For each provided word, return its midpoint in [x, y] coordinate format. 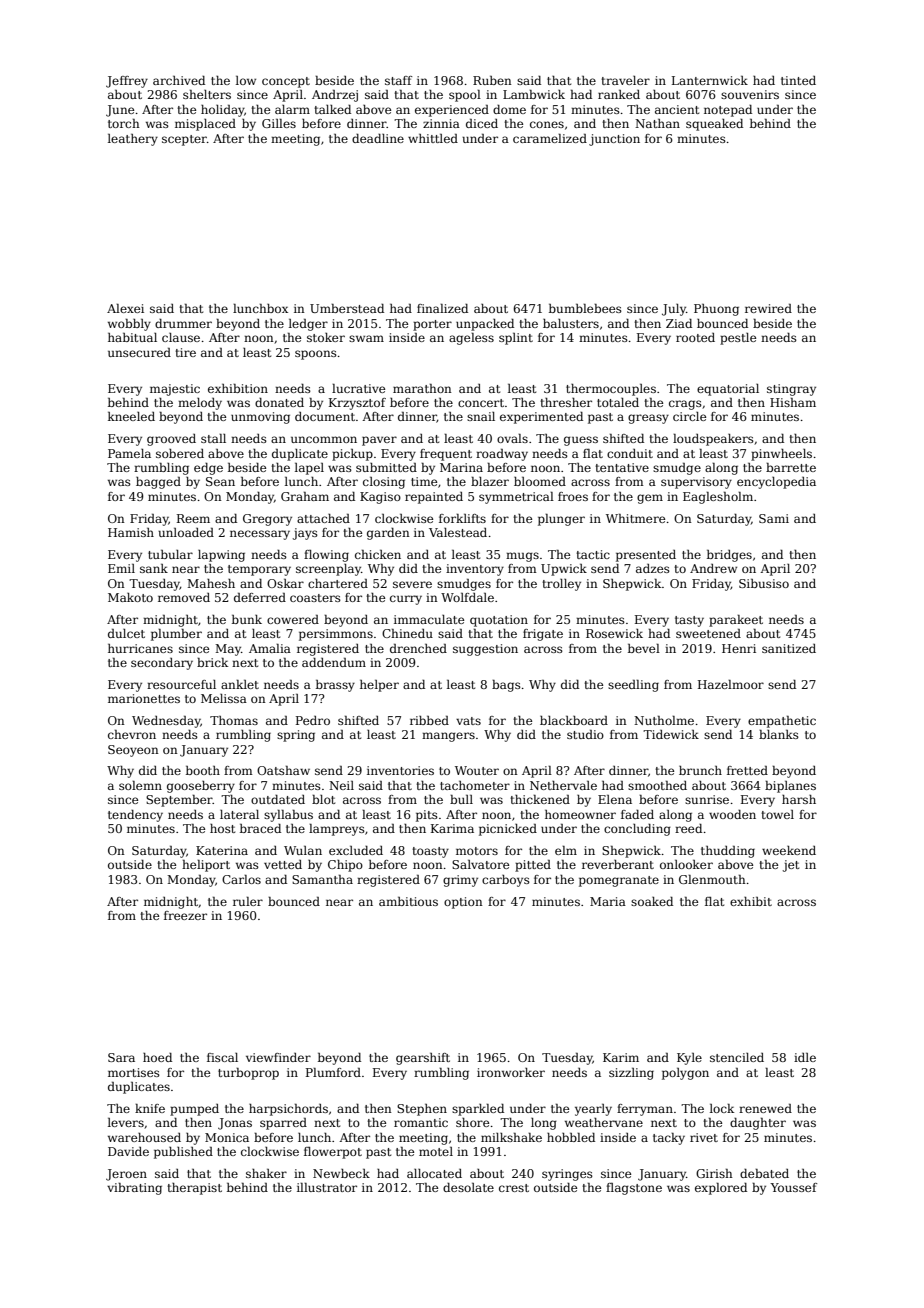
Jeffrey [127, 82]
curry [406, 600]
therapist [194, 1189]
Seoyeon [133, 751]
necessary [260, 535]
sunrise [707, 799]
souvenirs [750, 94]
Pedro [313, 720]
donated [279, 402]
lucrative [358, 388]
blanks [779, 734]
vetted [283, 864]
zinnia [441, 123]
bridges [729, 556]
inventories [400, 770]
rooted [695, 337]
